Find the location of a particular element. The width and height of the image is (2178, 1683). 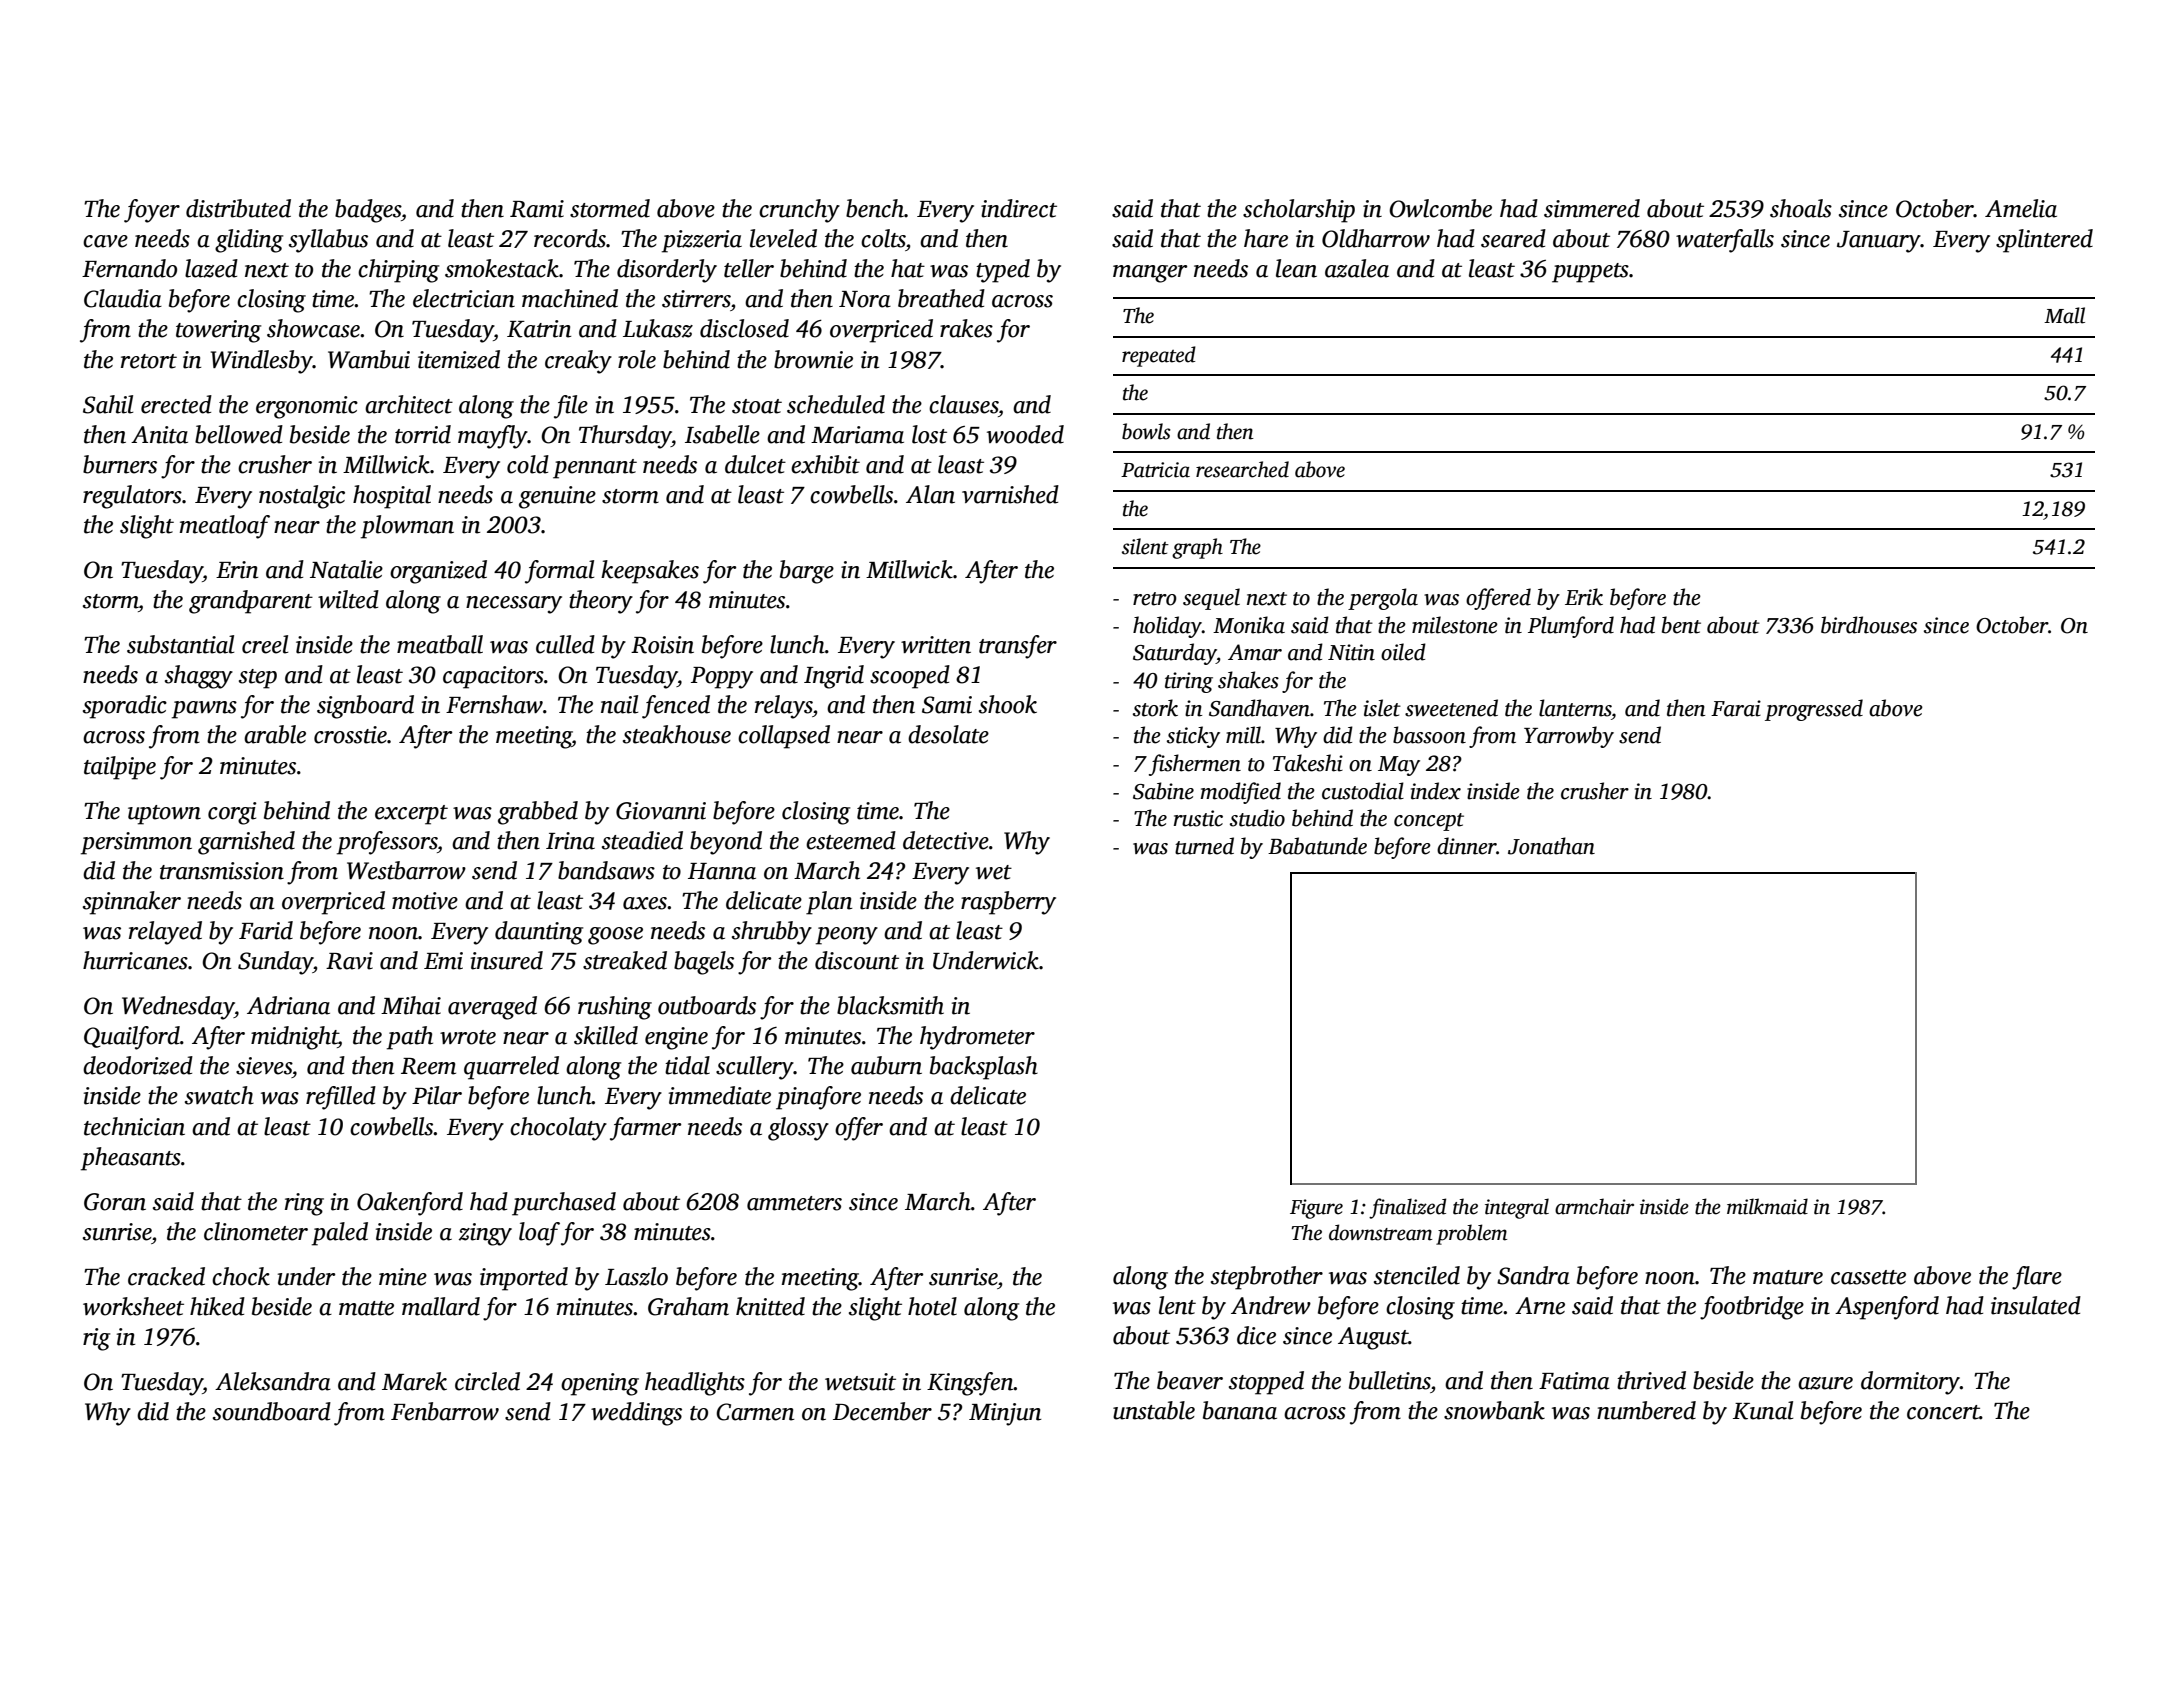

Kunal is located at coordinates (1763, 1410).
